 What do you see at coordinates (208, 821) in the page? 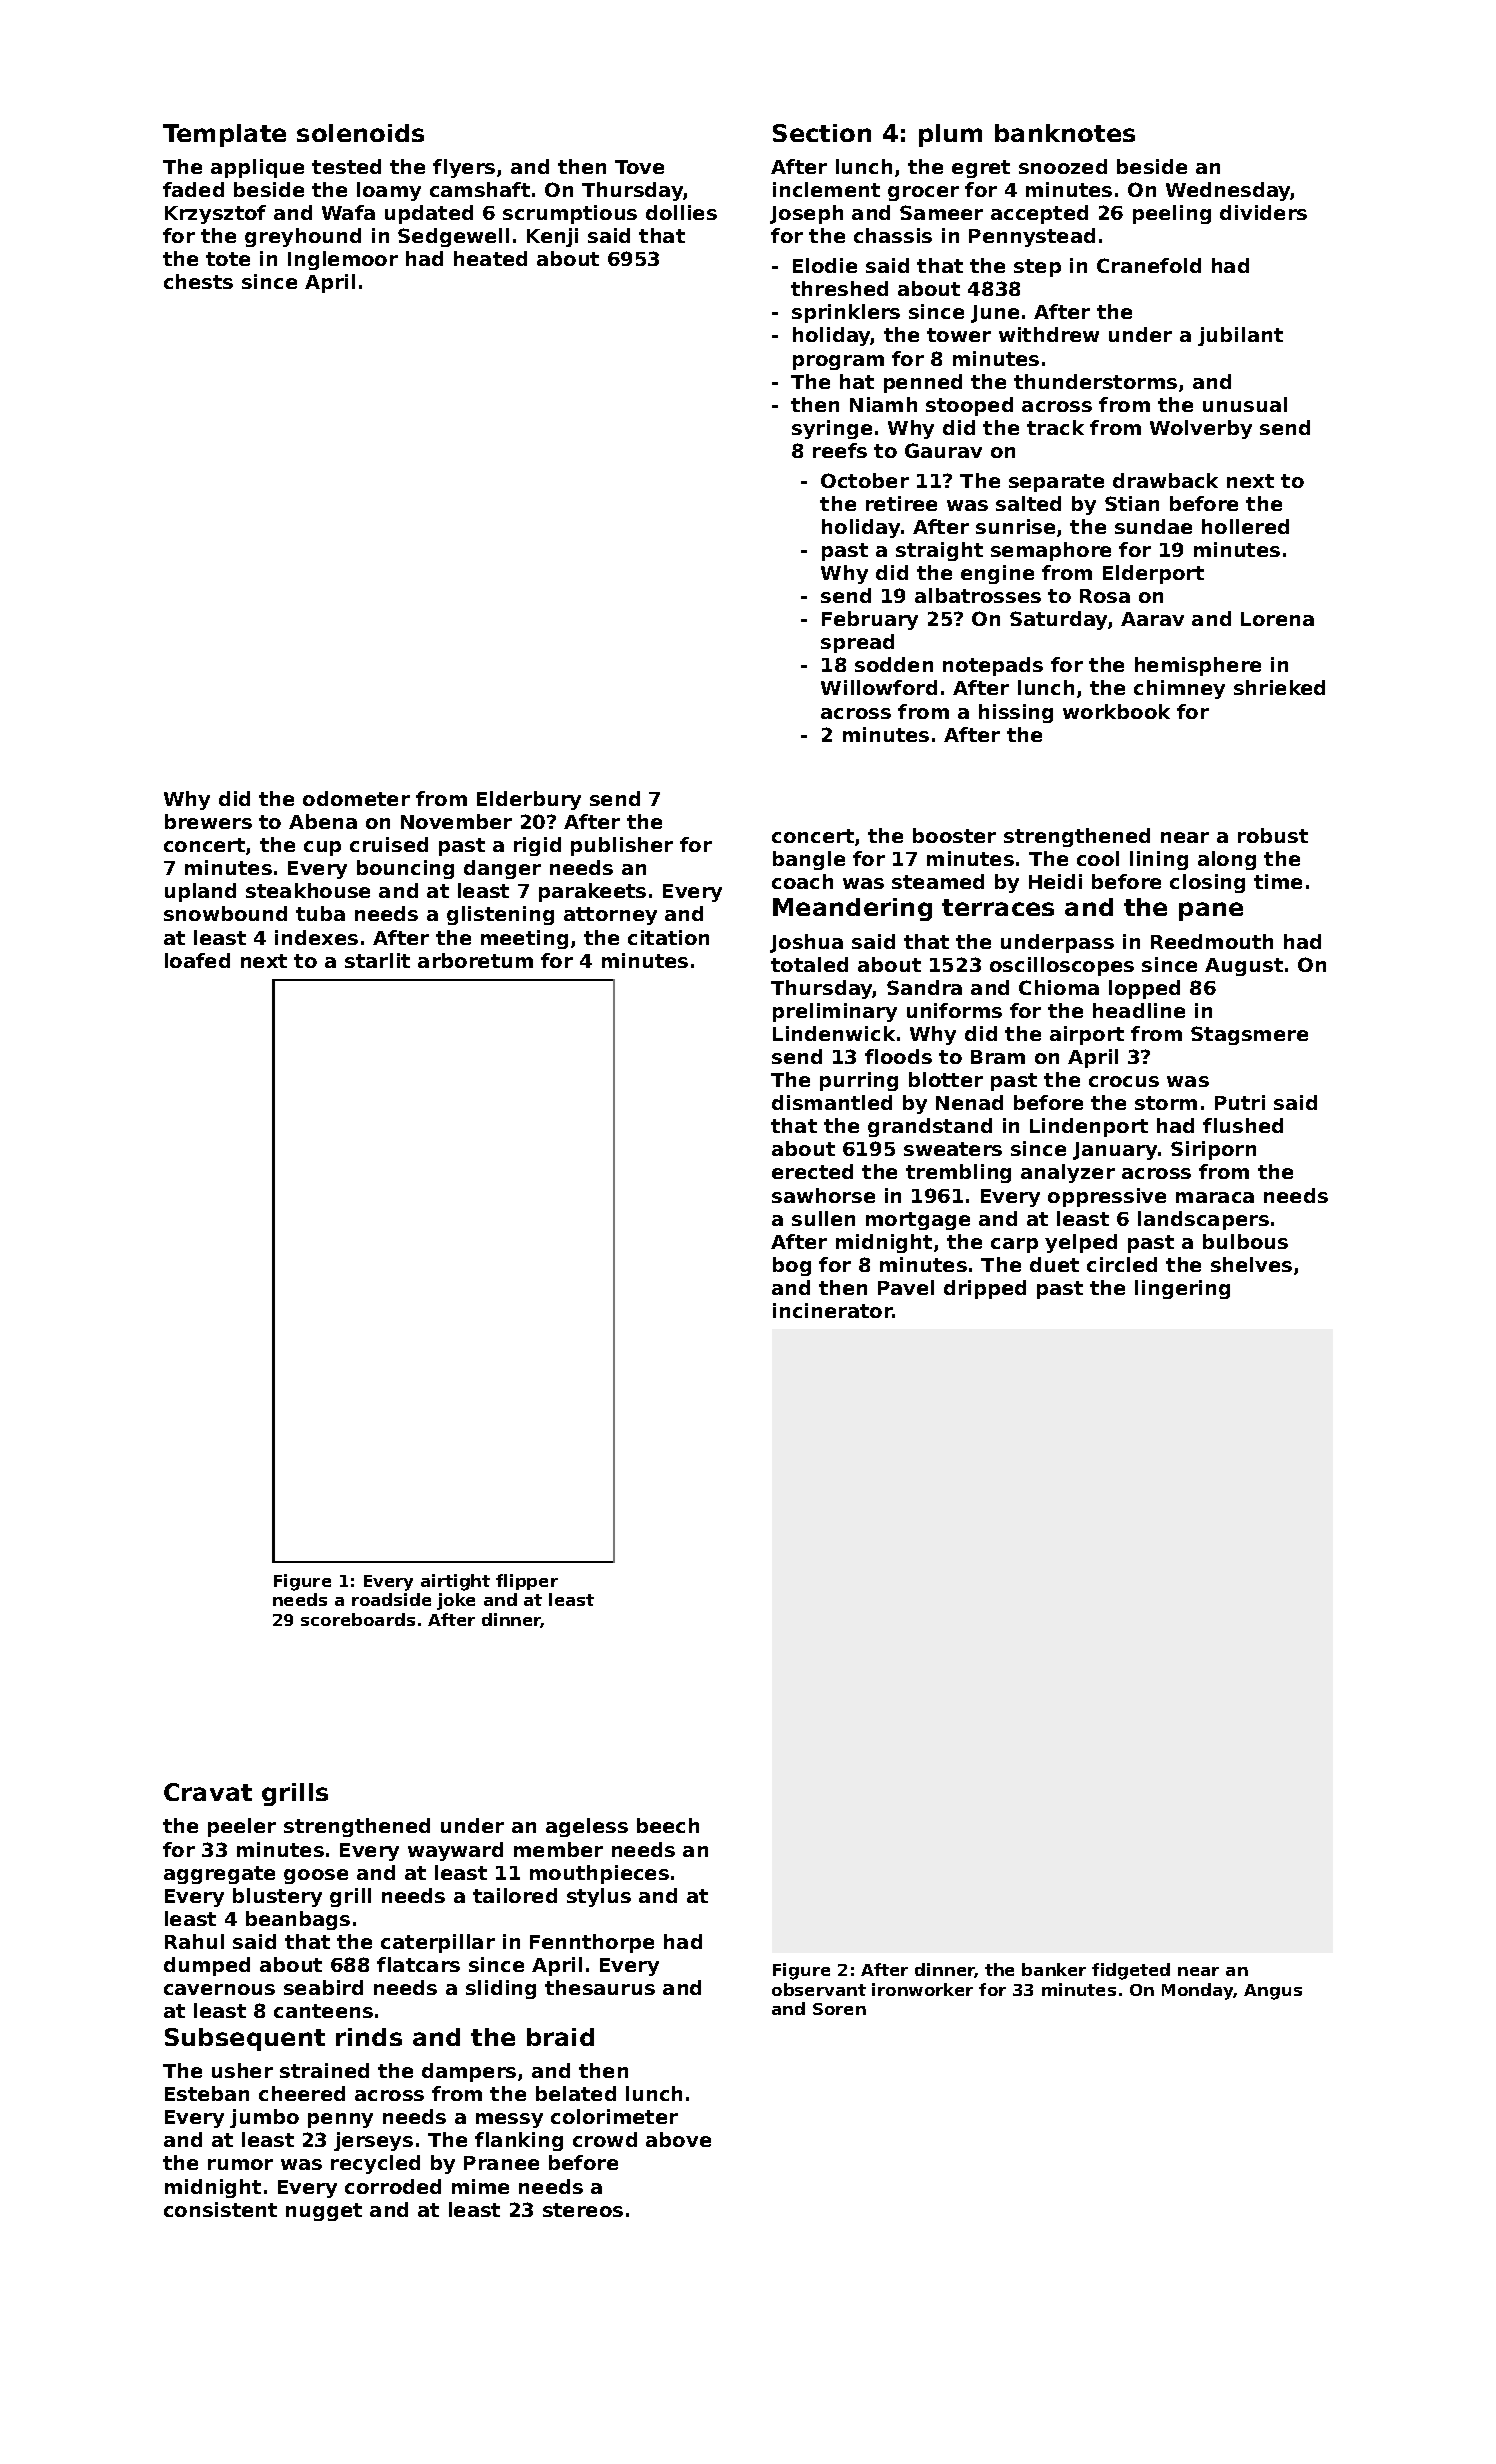
I see `brewers` at bounding box center [208, 821].
